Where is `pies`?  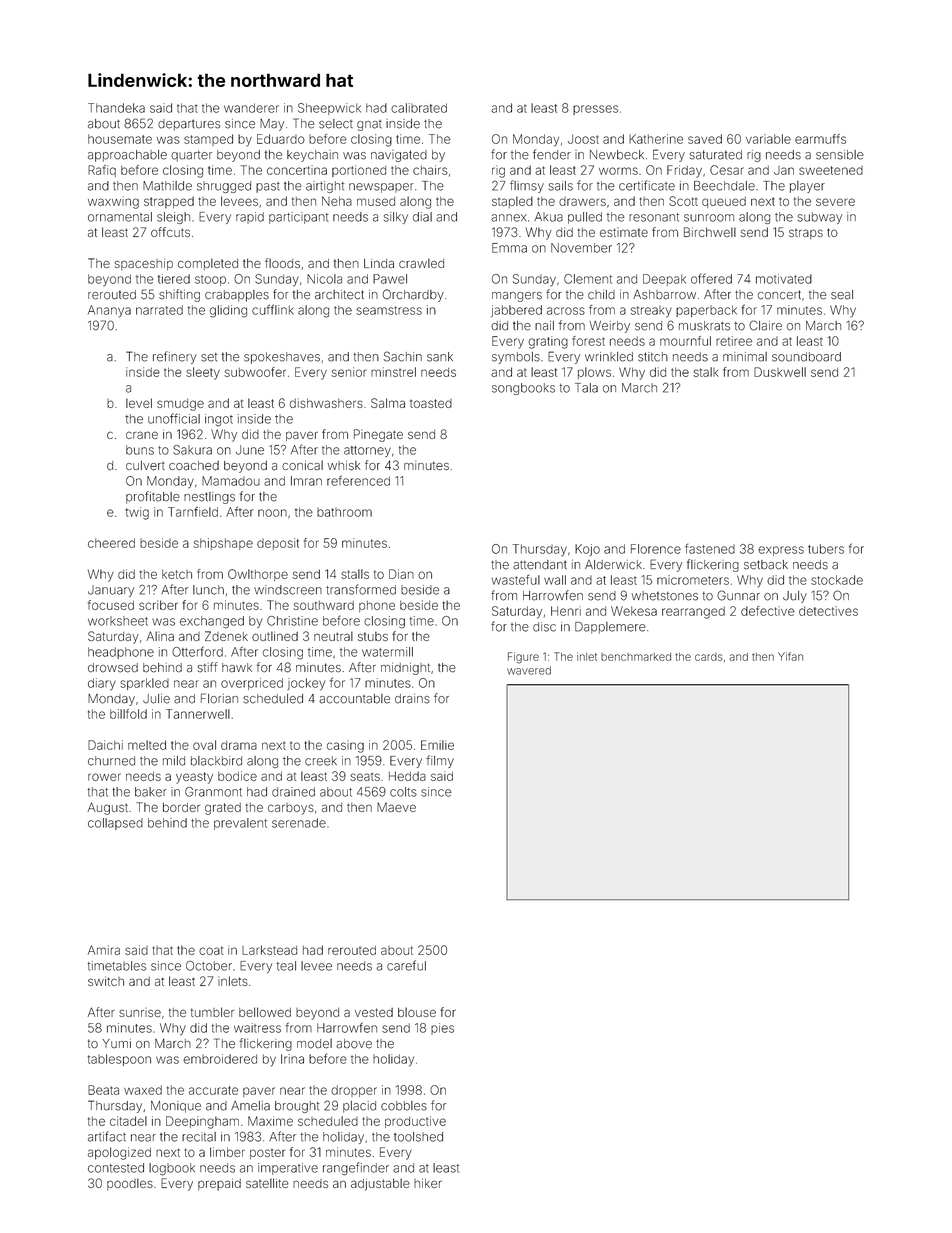 pies is located at coordinates (442, 1029).
